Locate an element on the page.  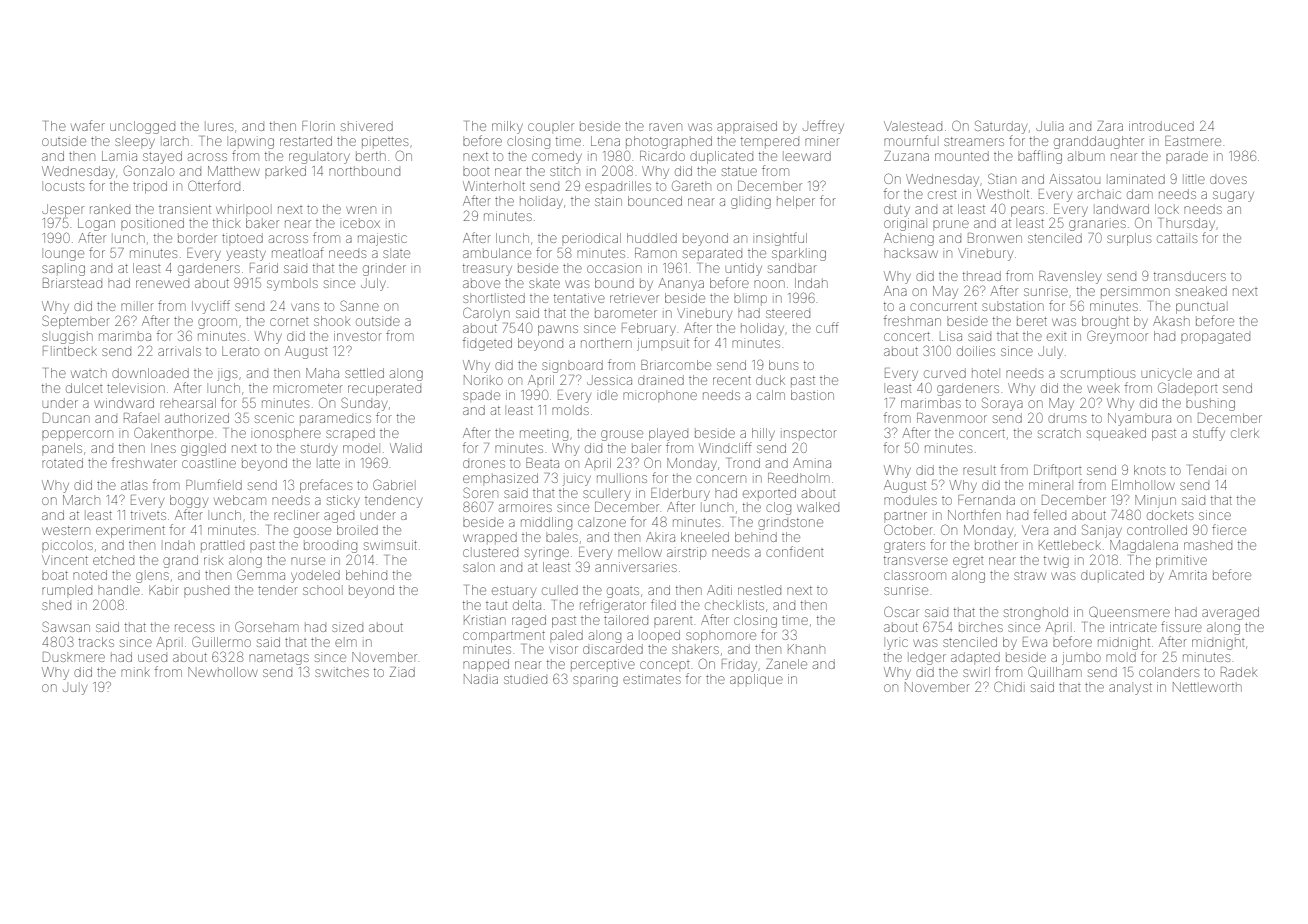
appraised is located at coordinates (747, 127).
